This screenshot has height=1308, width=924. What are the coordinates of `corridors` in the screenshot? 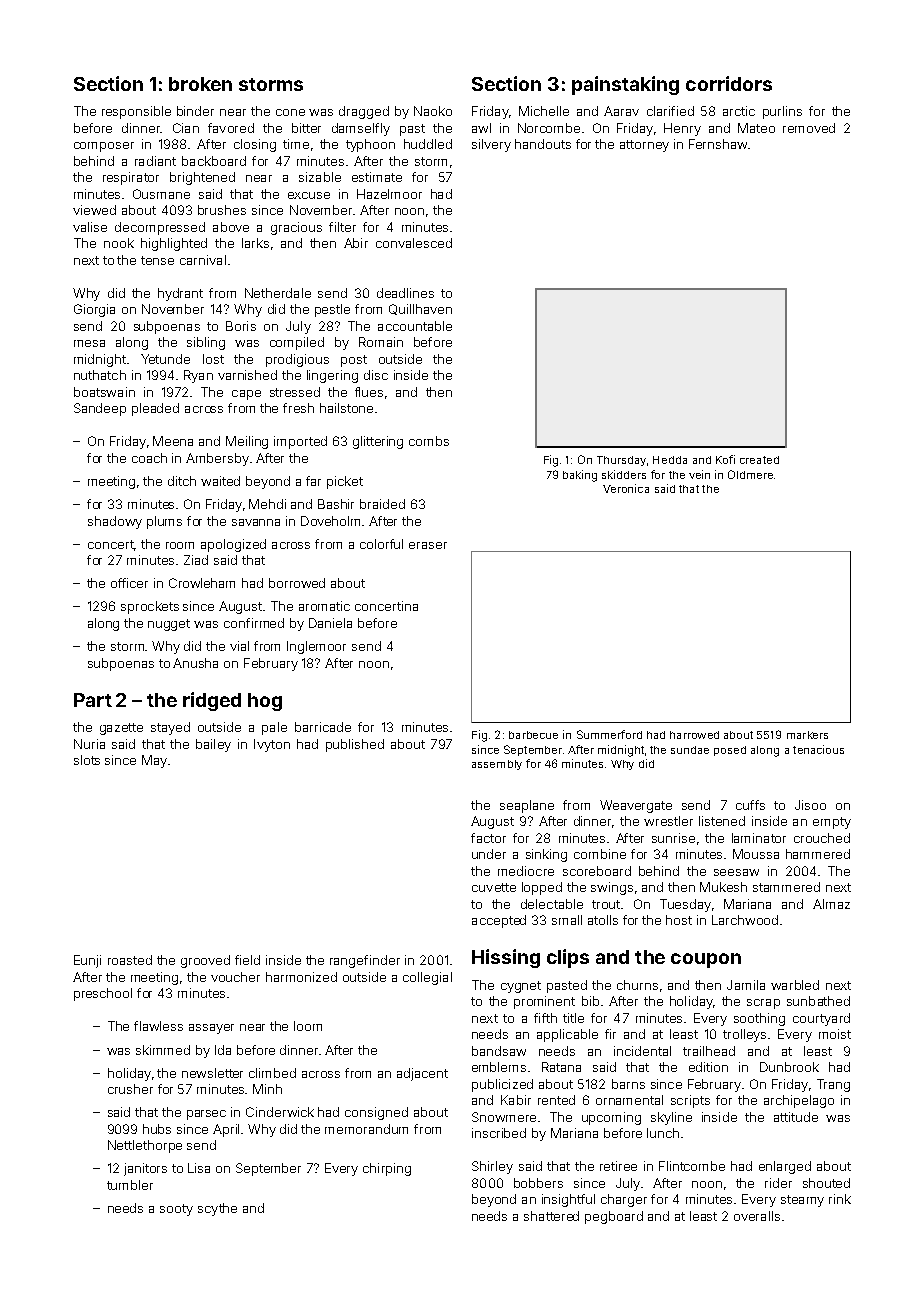 It's located at (729, 83).
